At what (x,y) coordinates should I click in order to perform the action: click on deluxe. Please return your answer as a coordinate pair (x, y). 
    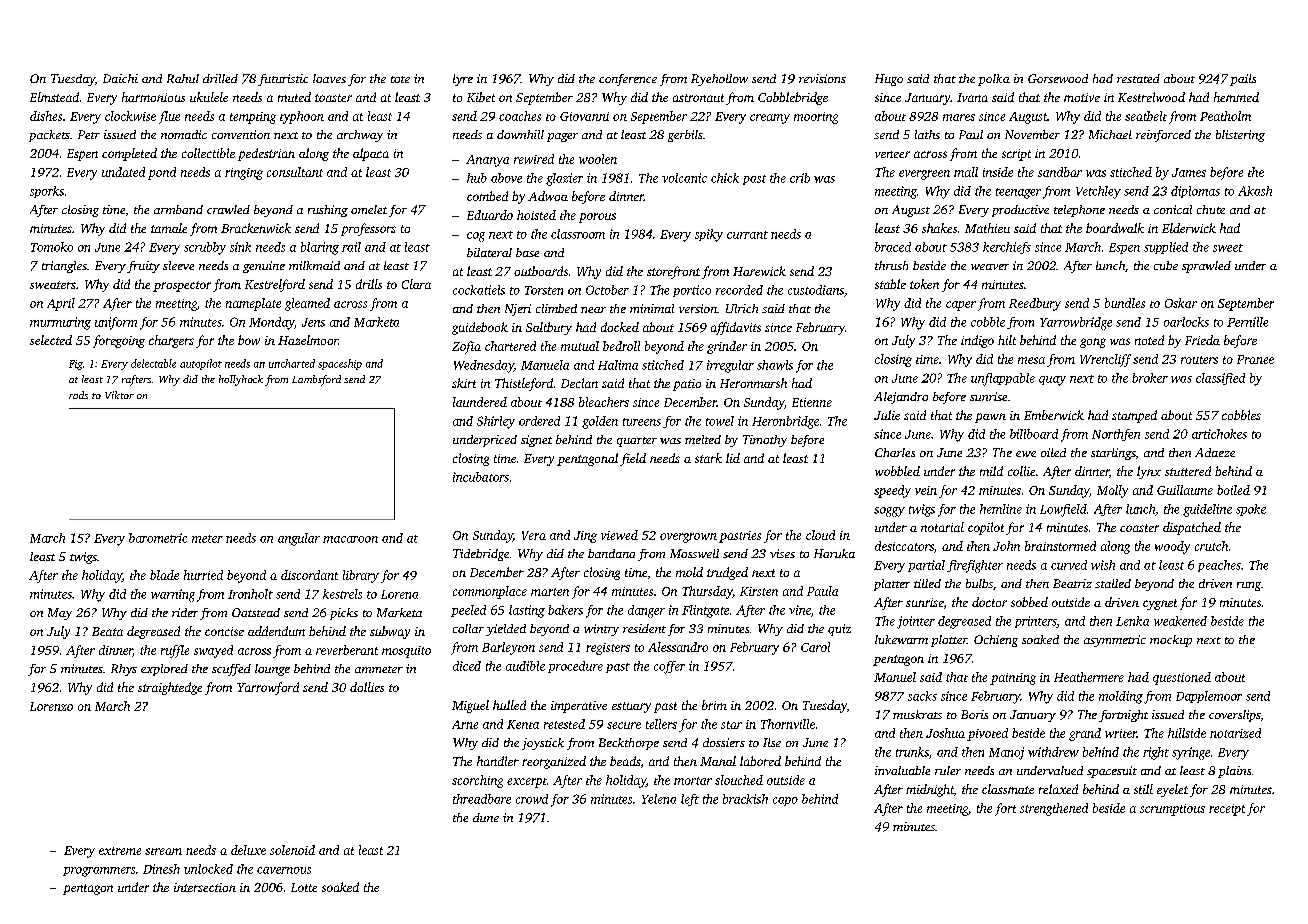
    Looking at the image, I should click on (248, 850).
